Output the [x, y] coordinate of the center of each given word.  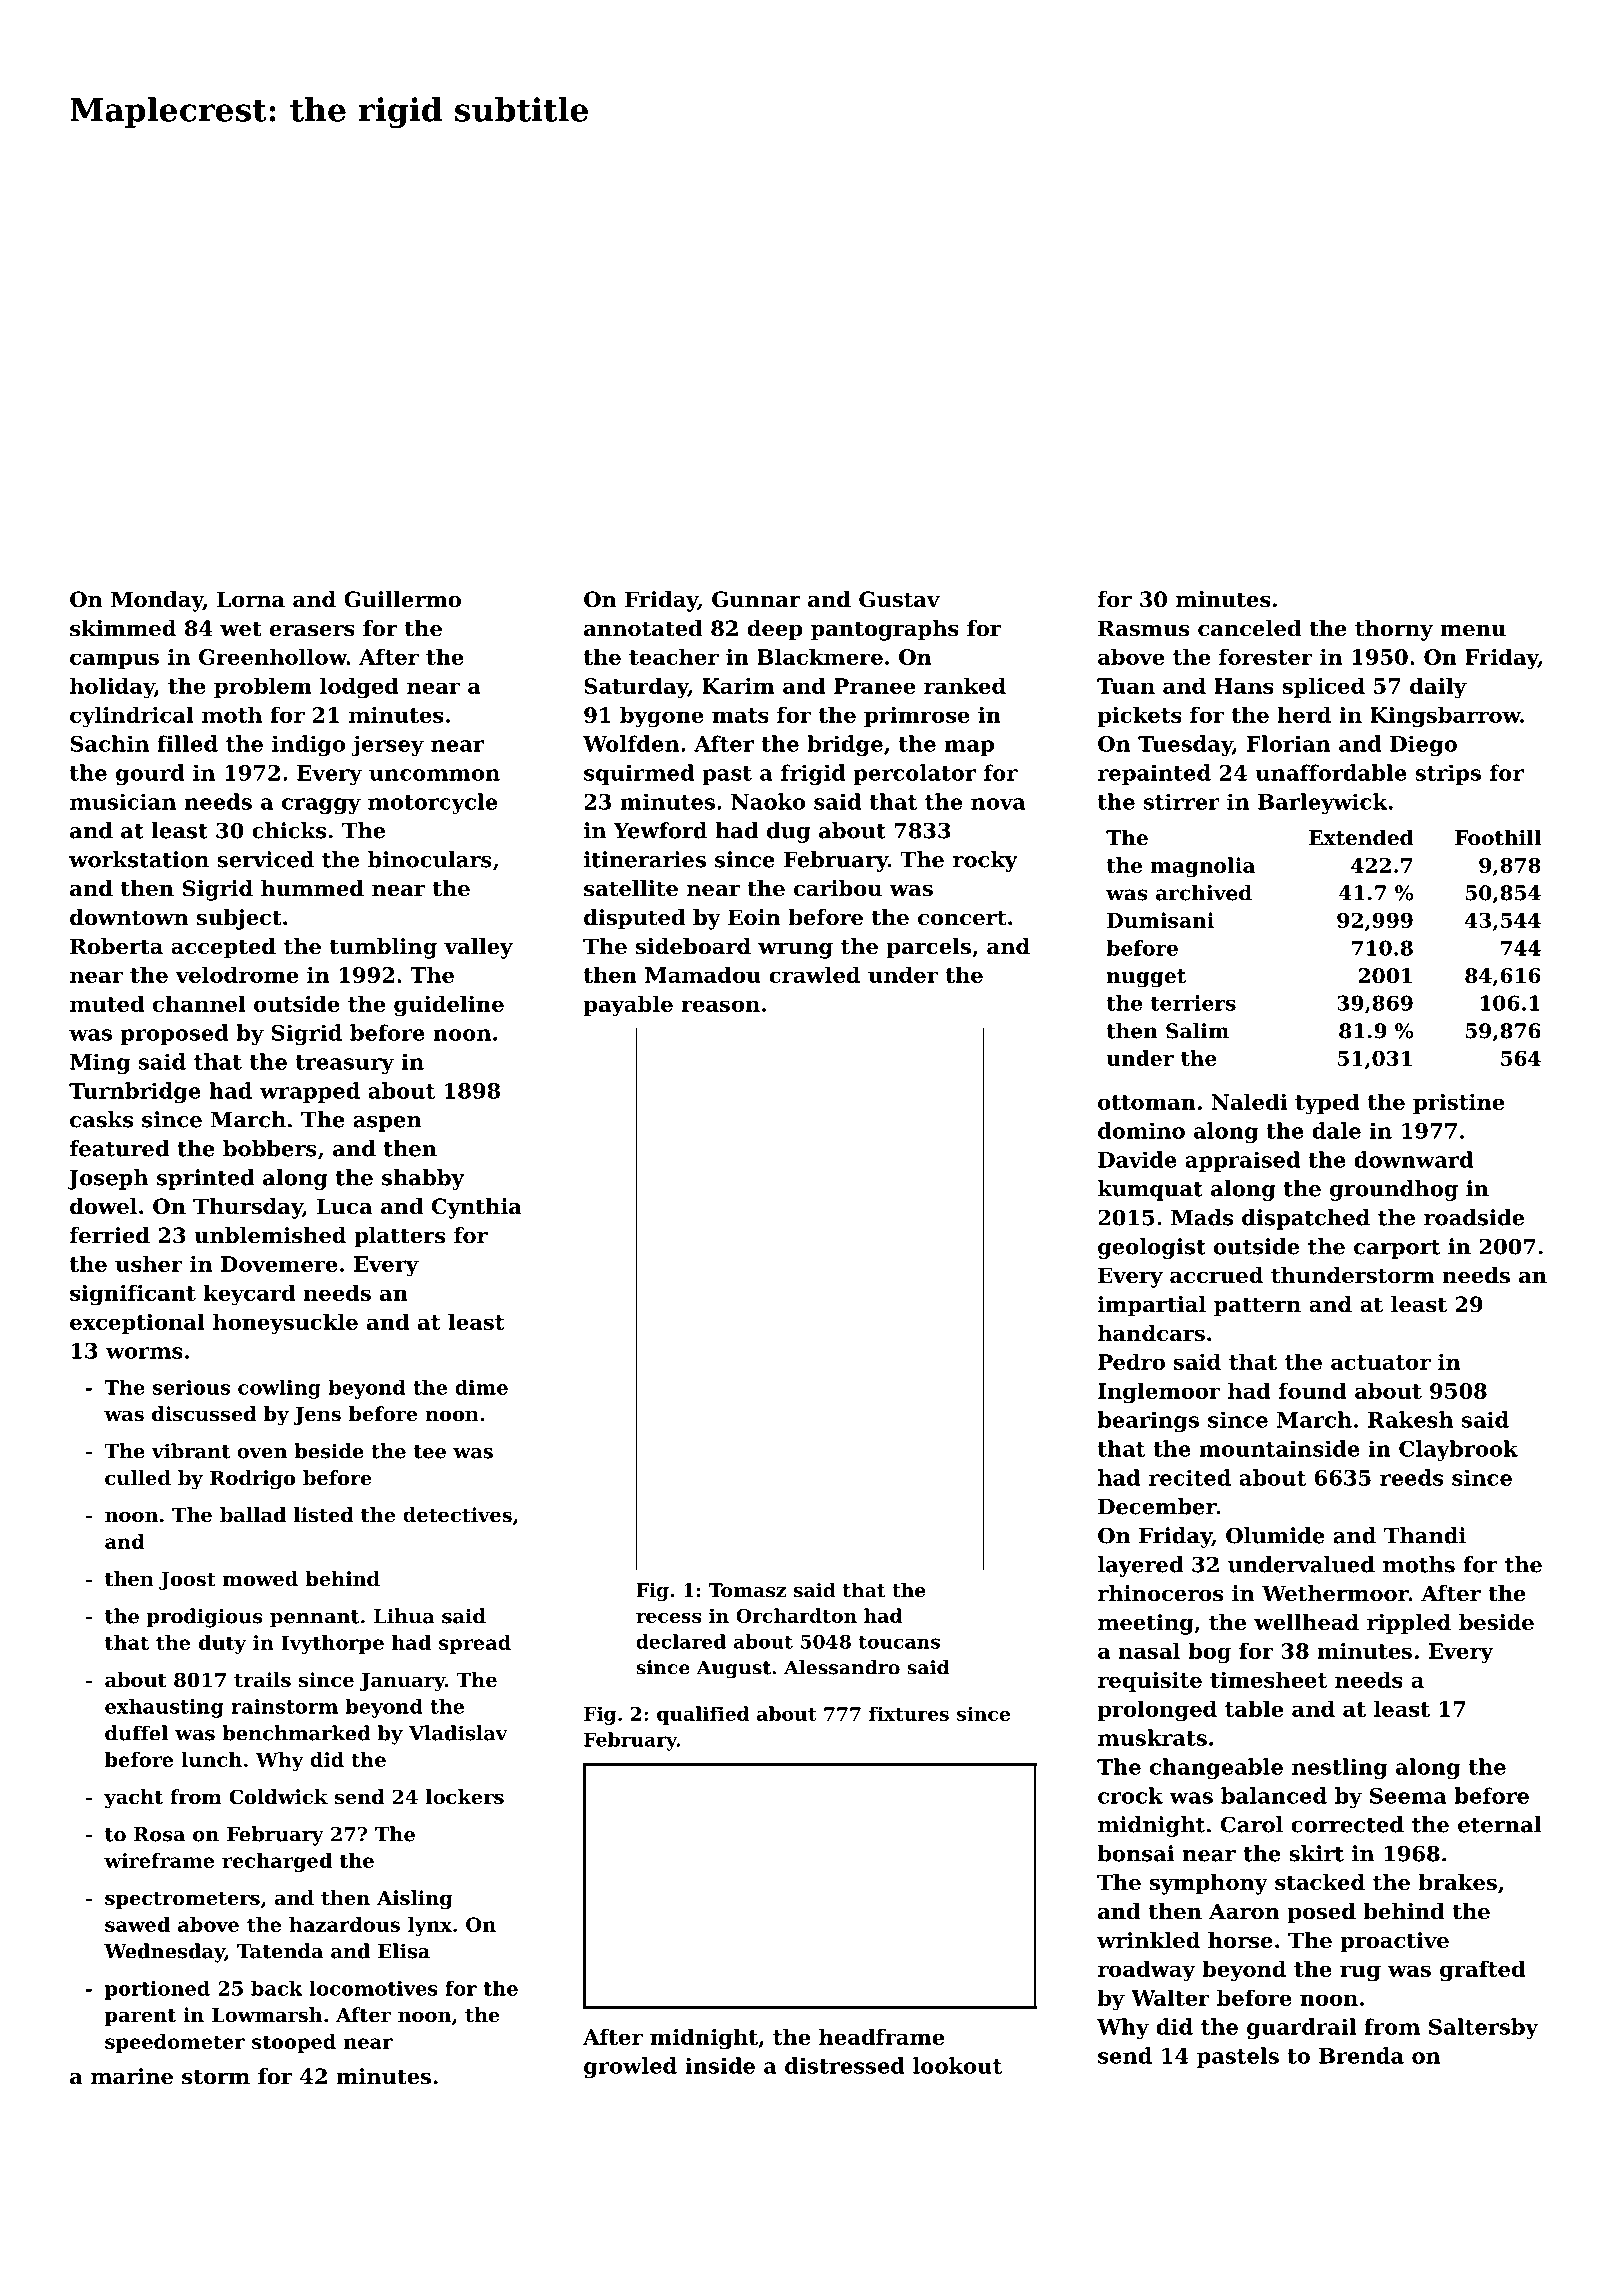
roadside [1474, 1217]
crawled [814, 974]
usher [149, 1263]
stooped [294, 2043]
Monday [157, 601]
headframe [881, 2036]
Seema [1408, 1796]
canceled [1250, 628]
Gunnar [756, 599]
